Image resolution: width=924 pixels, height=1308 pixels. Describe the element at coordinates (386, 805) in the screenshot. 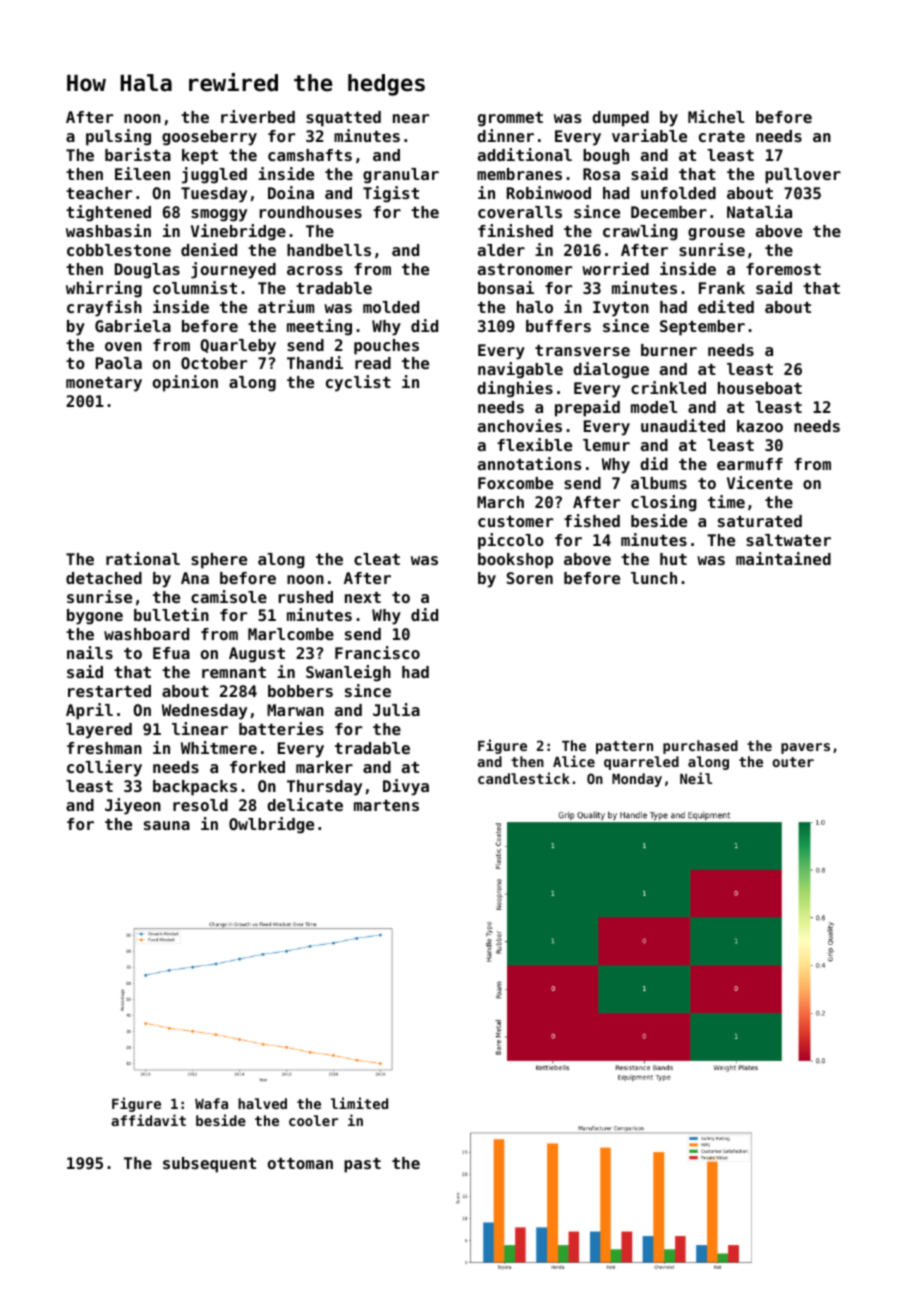

I see `martens` at that location.
